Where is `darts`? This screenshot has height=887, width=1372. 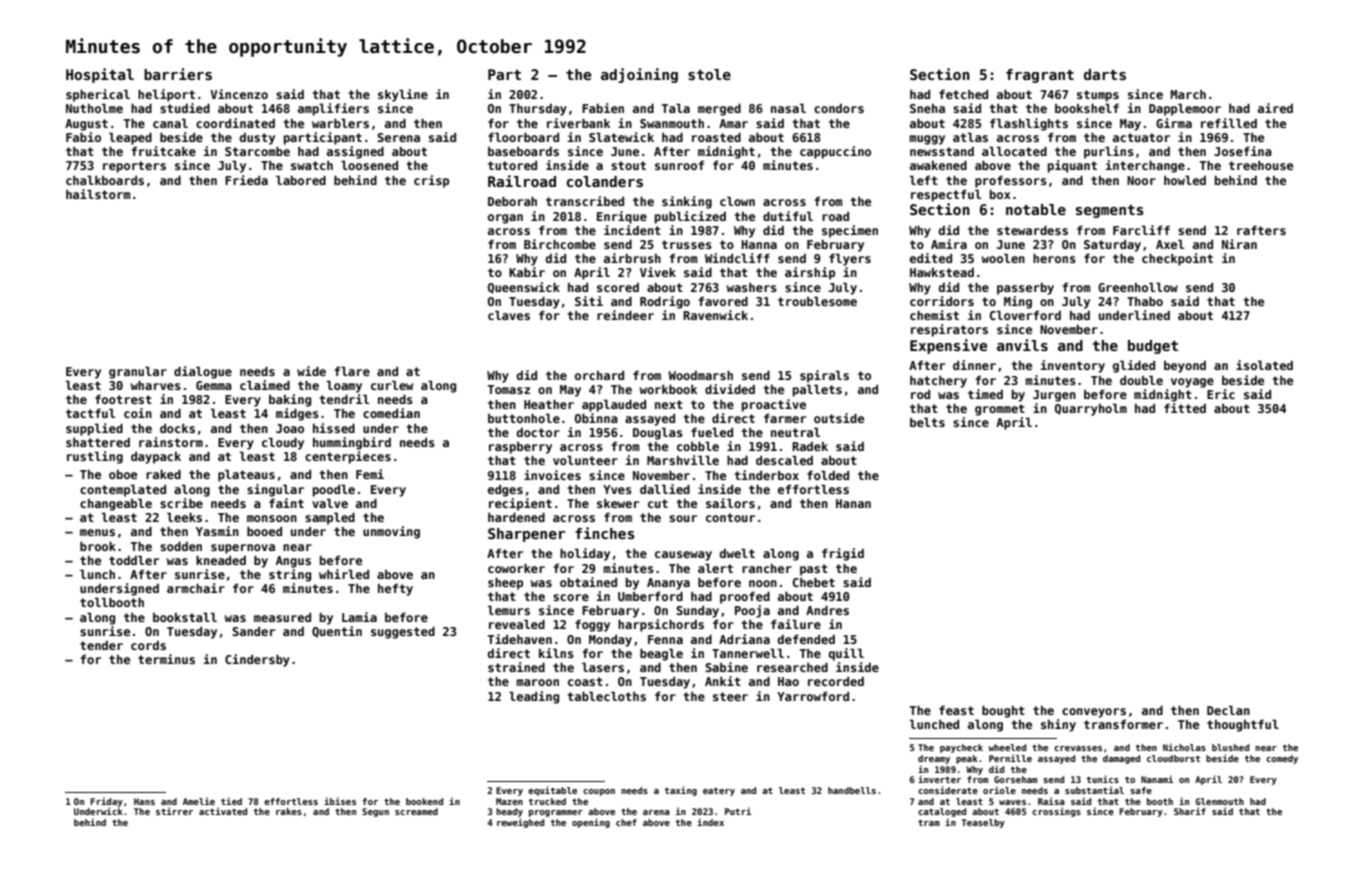 darts is located at coordinates (1105, 74).
